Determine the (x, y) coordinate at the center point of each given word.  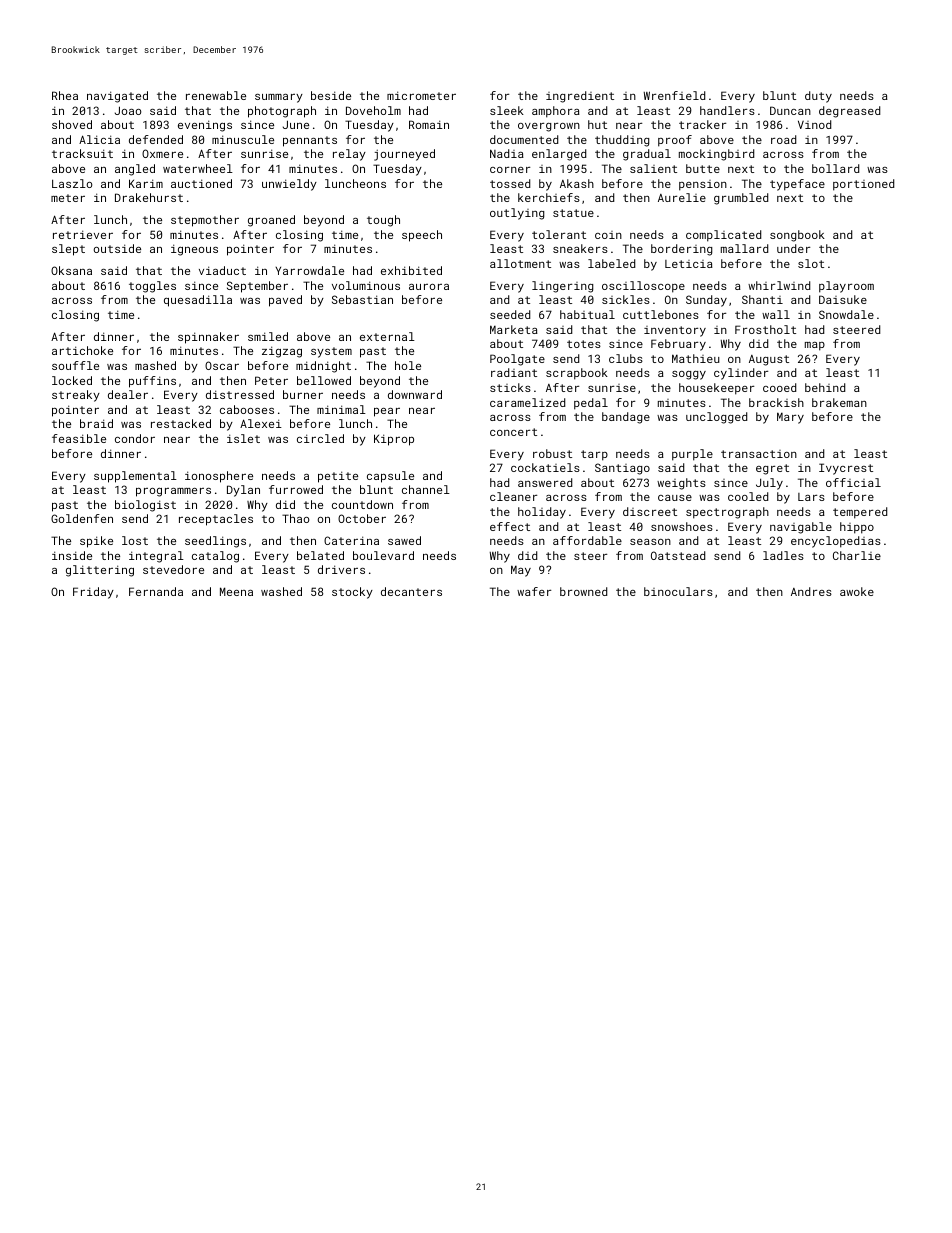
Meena (236, 591)
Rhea (65, 95)
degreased (849, 112)
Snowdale (846, 314)
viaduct (222, 270)
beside (331, 95)
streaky (76, 396)
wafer (534, 591)
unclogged (716, 418)
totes (584, 344)
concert (513, 432)
